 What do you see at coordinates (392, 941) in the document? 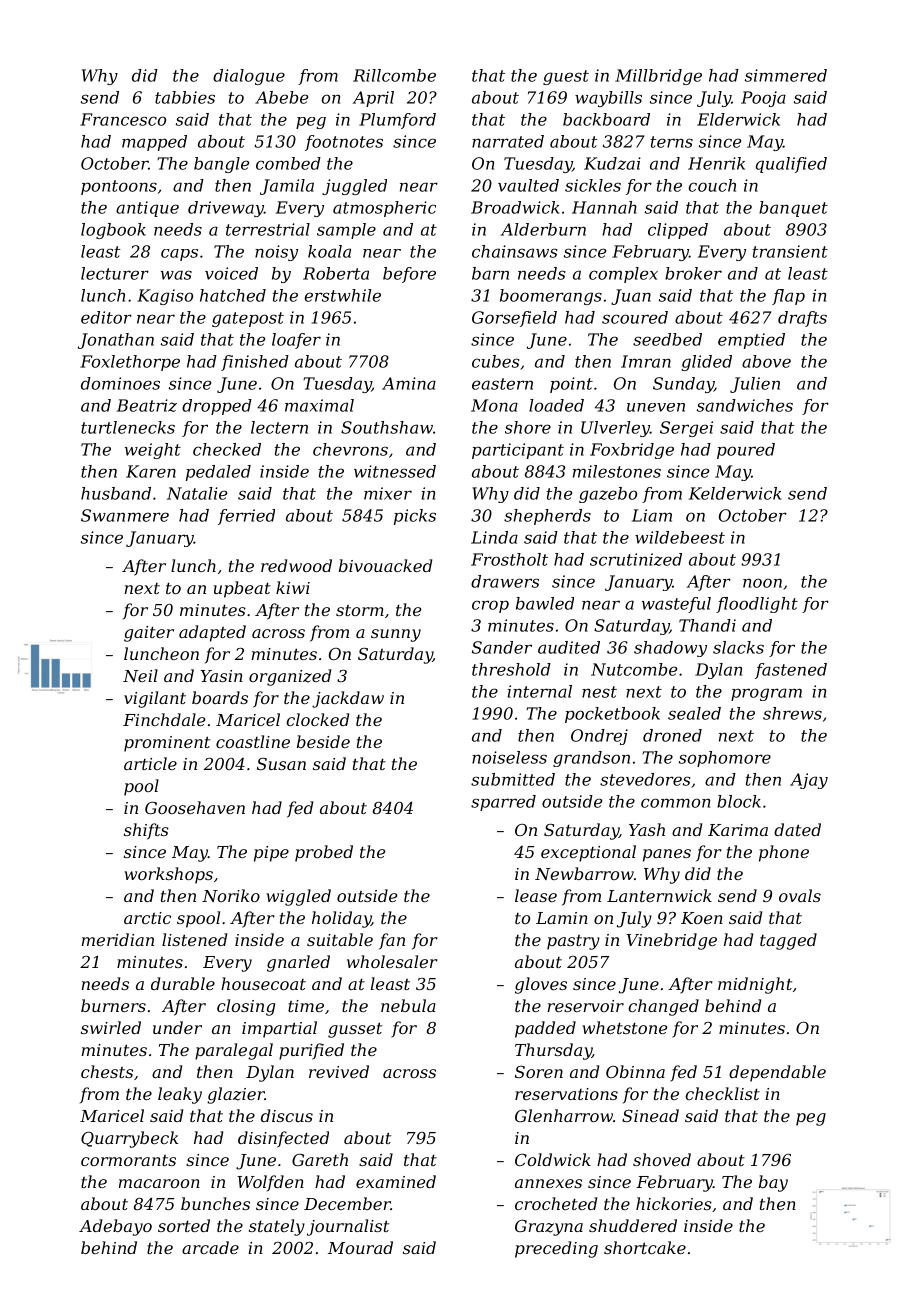
I see `fan` at bounding box center [392, 941].
